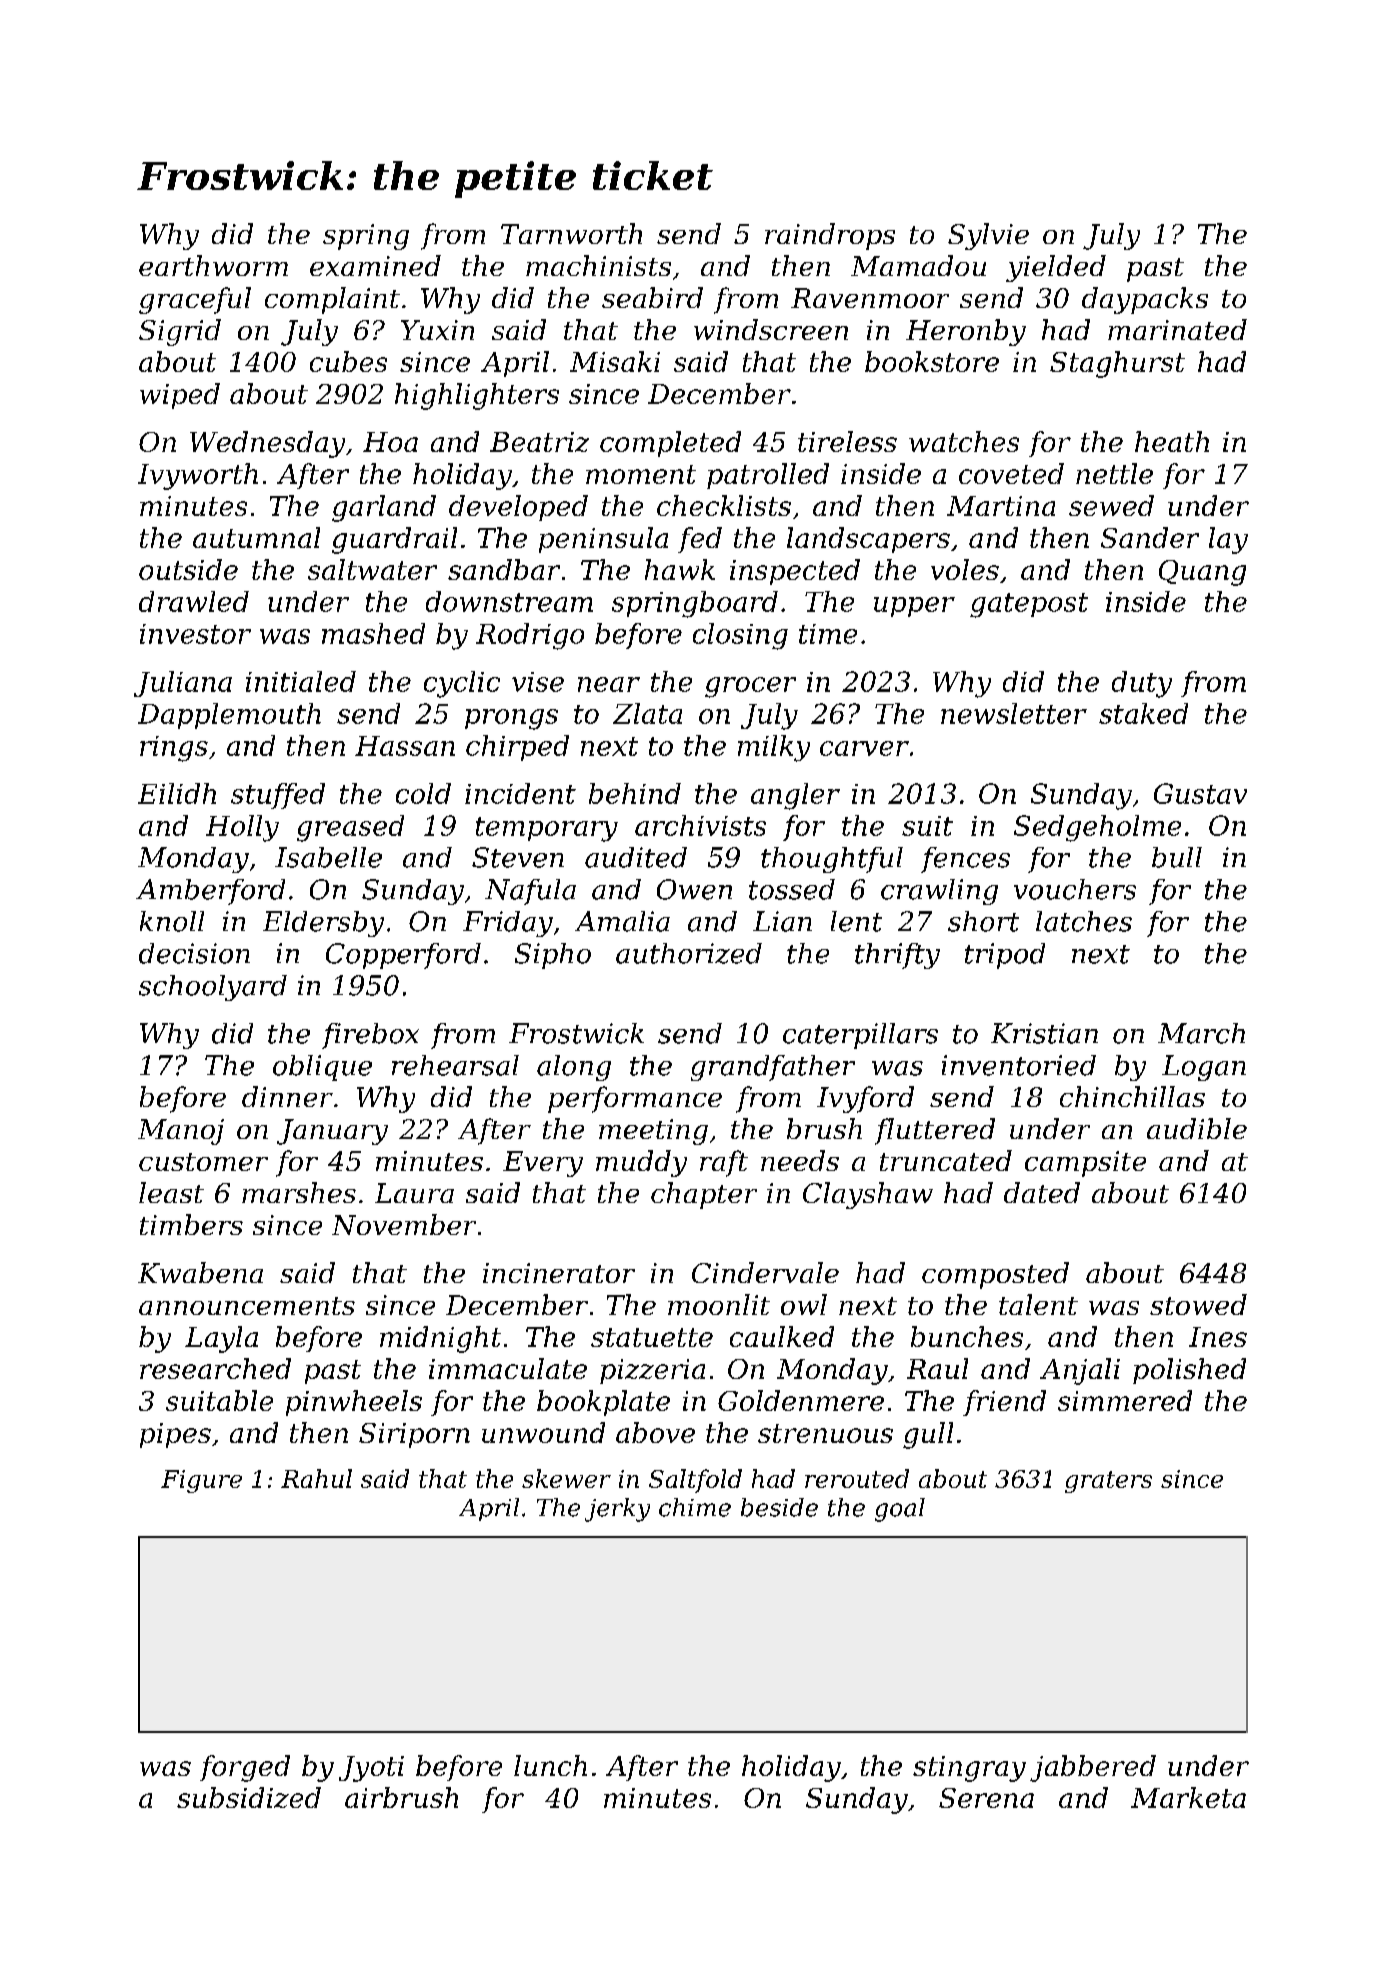 The width and height of the screenshot is (1386, 1969). Describe the element at coordinates (988, 236) in the screenshot. I see `Sylvie` at that location.
